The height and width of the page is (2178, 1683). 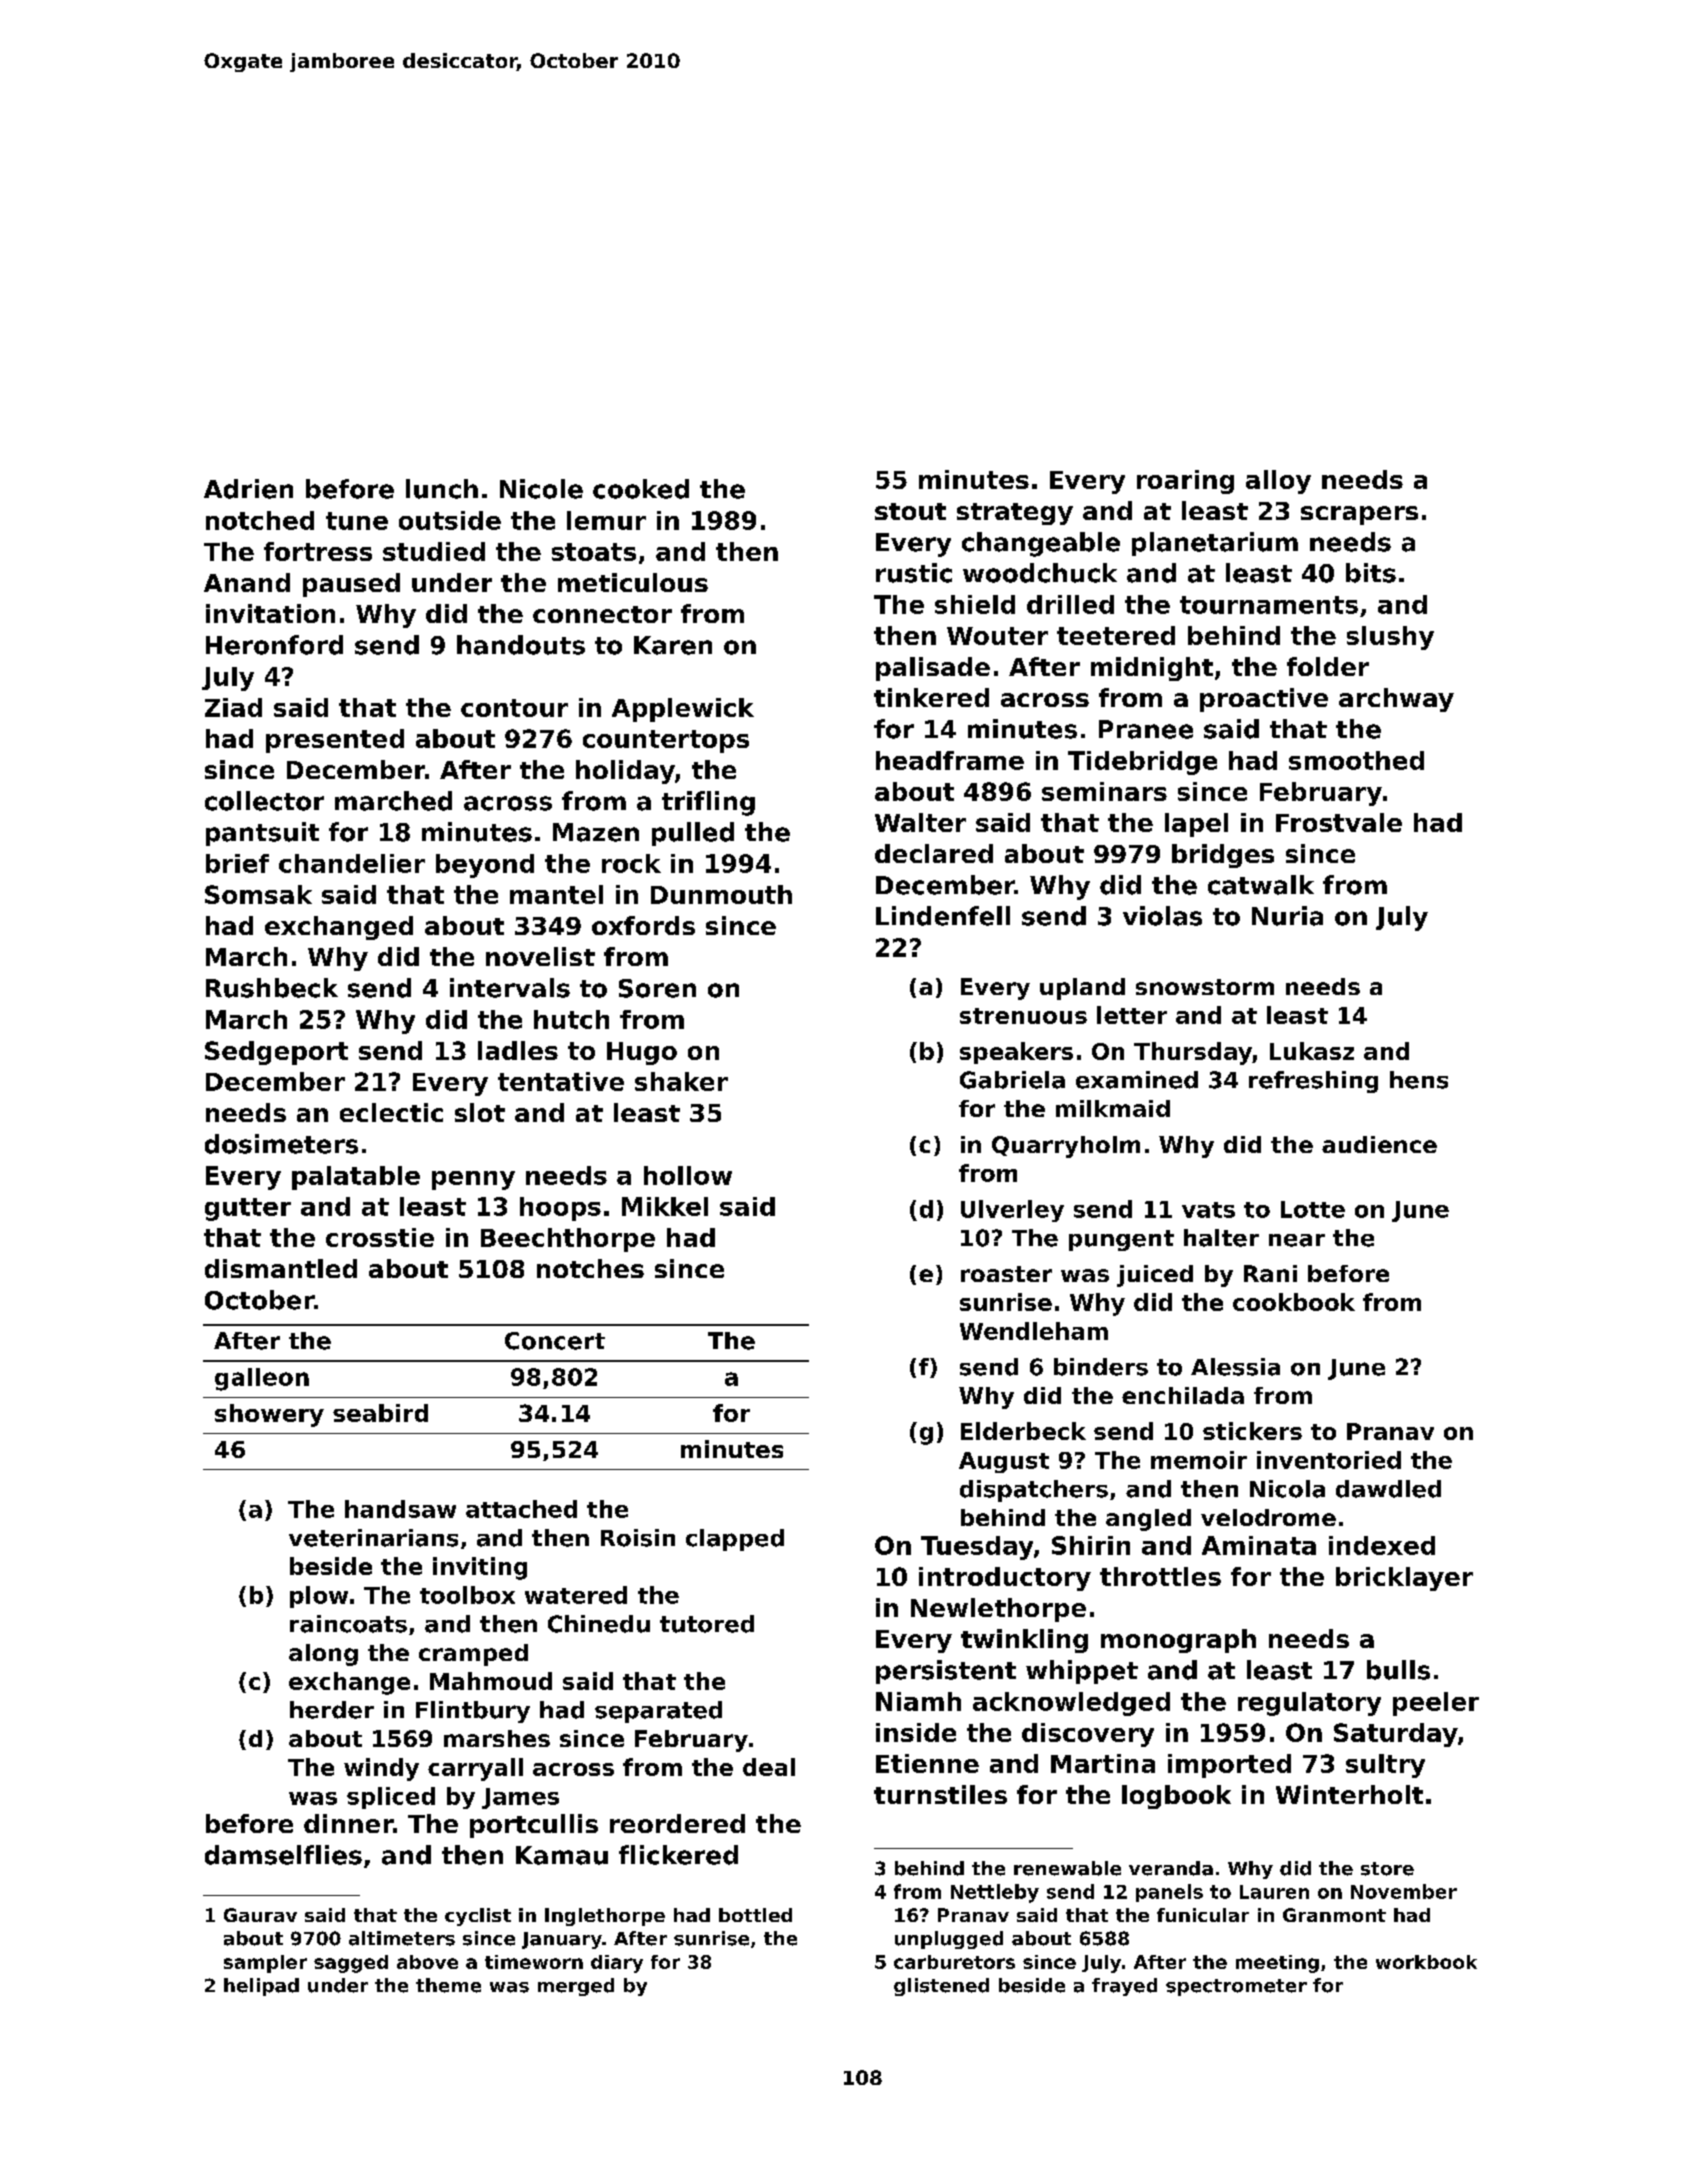 I want to click on herder, so click(x=332, y=1710).
